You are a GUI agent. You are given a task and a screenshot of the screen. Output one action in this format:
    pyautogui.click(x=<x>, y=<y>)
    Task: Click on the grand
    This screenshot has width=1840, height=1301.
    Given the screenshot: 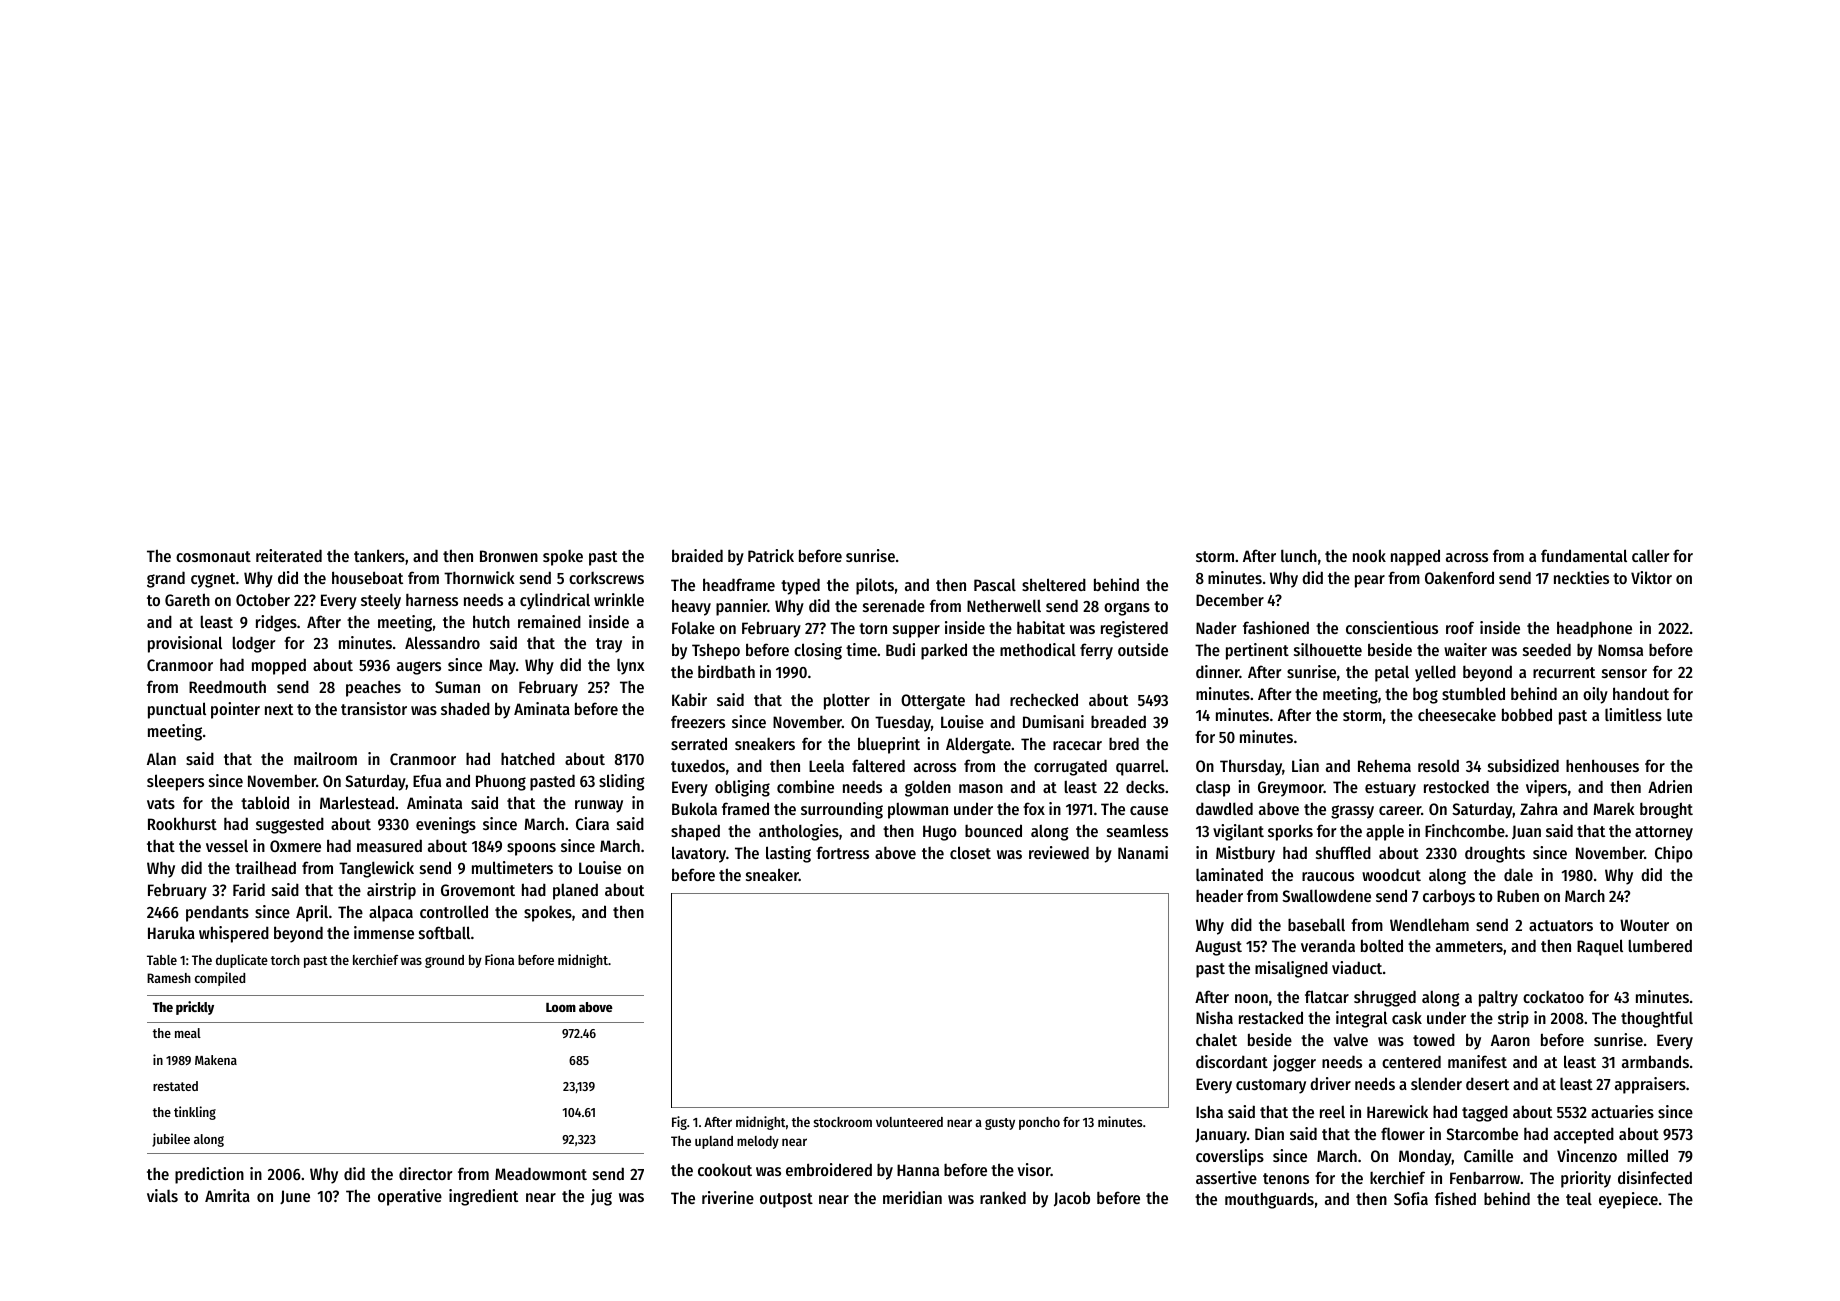 What is the action you would take?
    pyautogui.click(x=166, y=579)
